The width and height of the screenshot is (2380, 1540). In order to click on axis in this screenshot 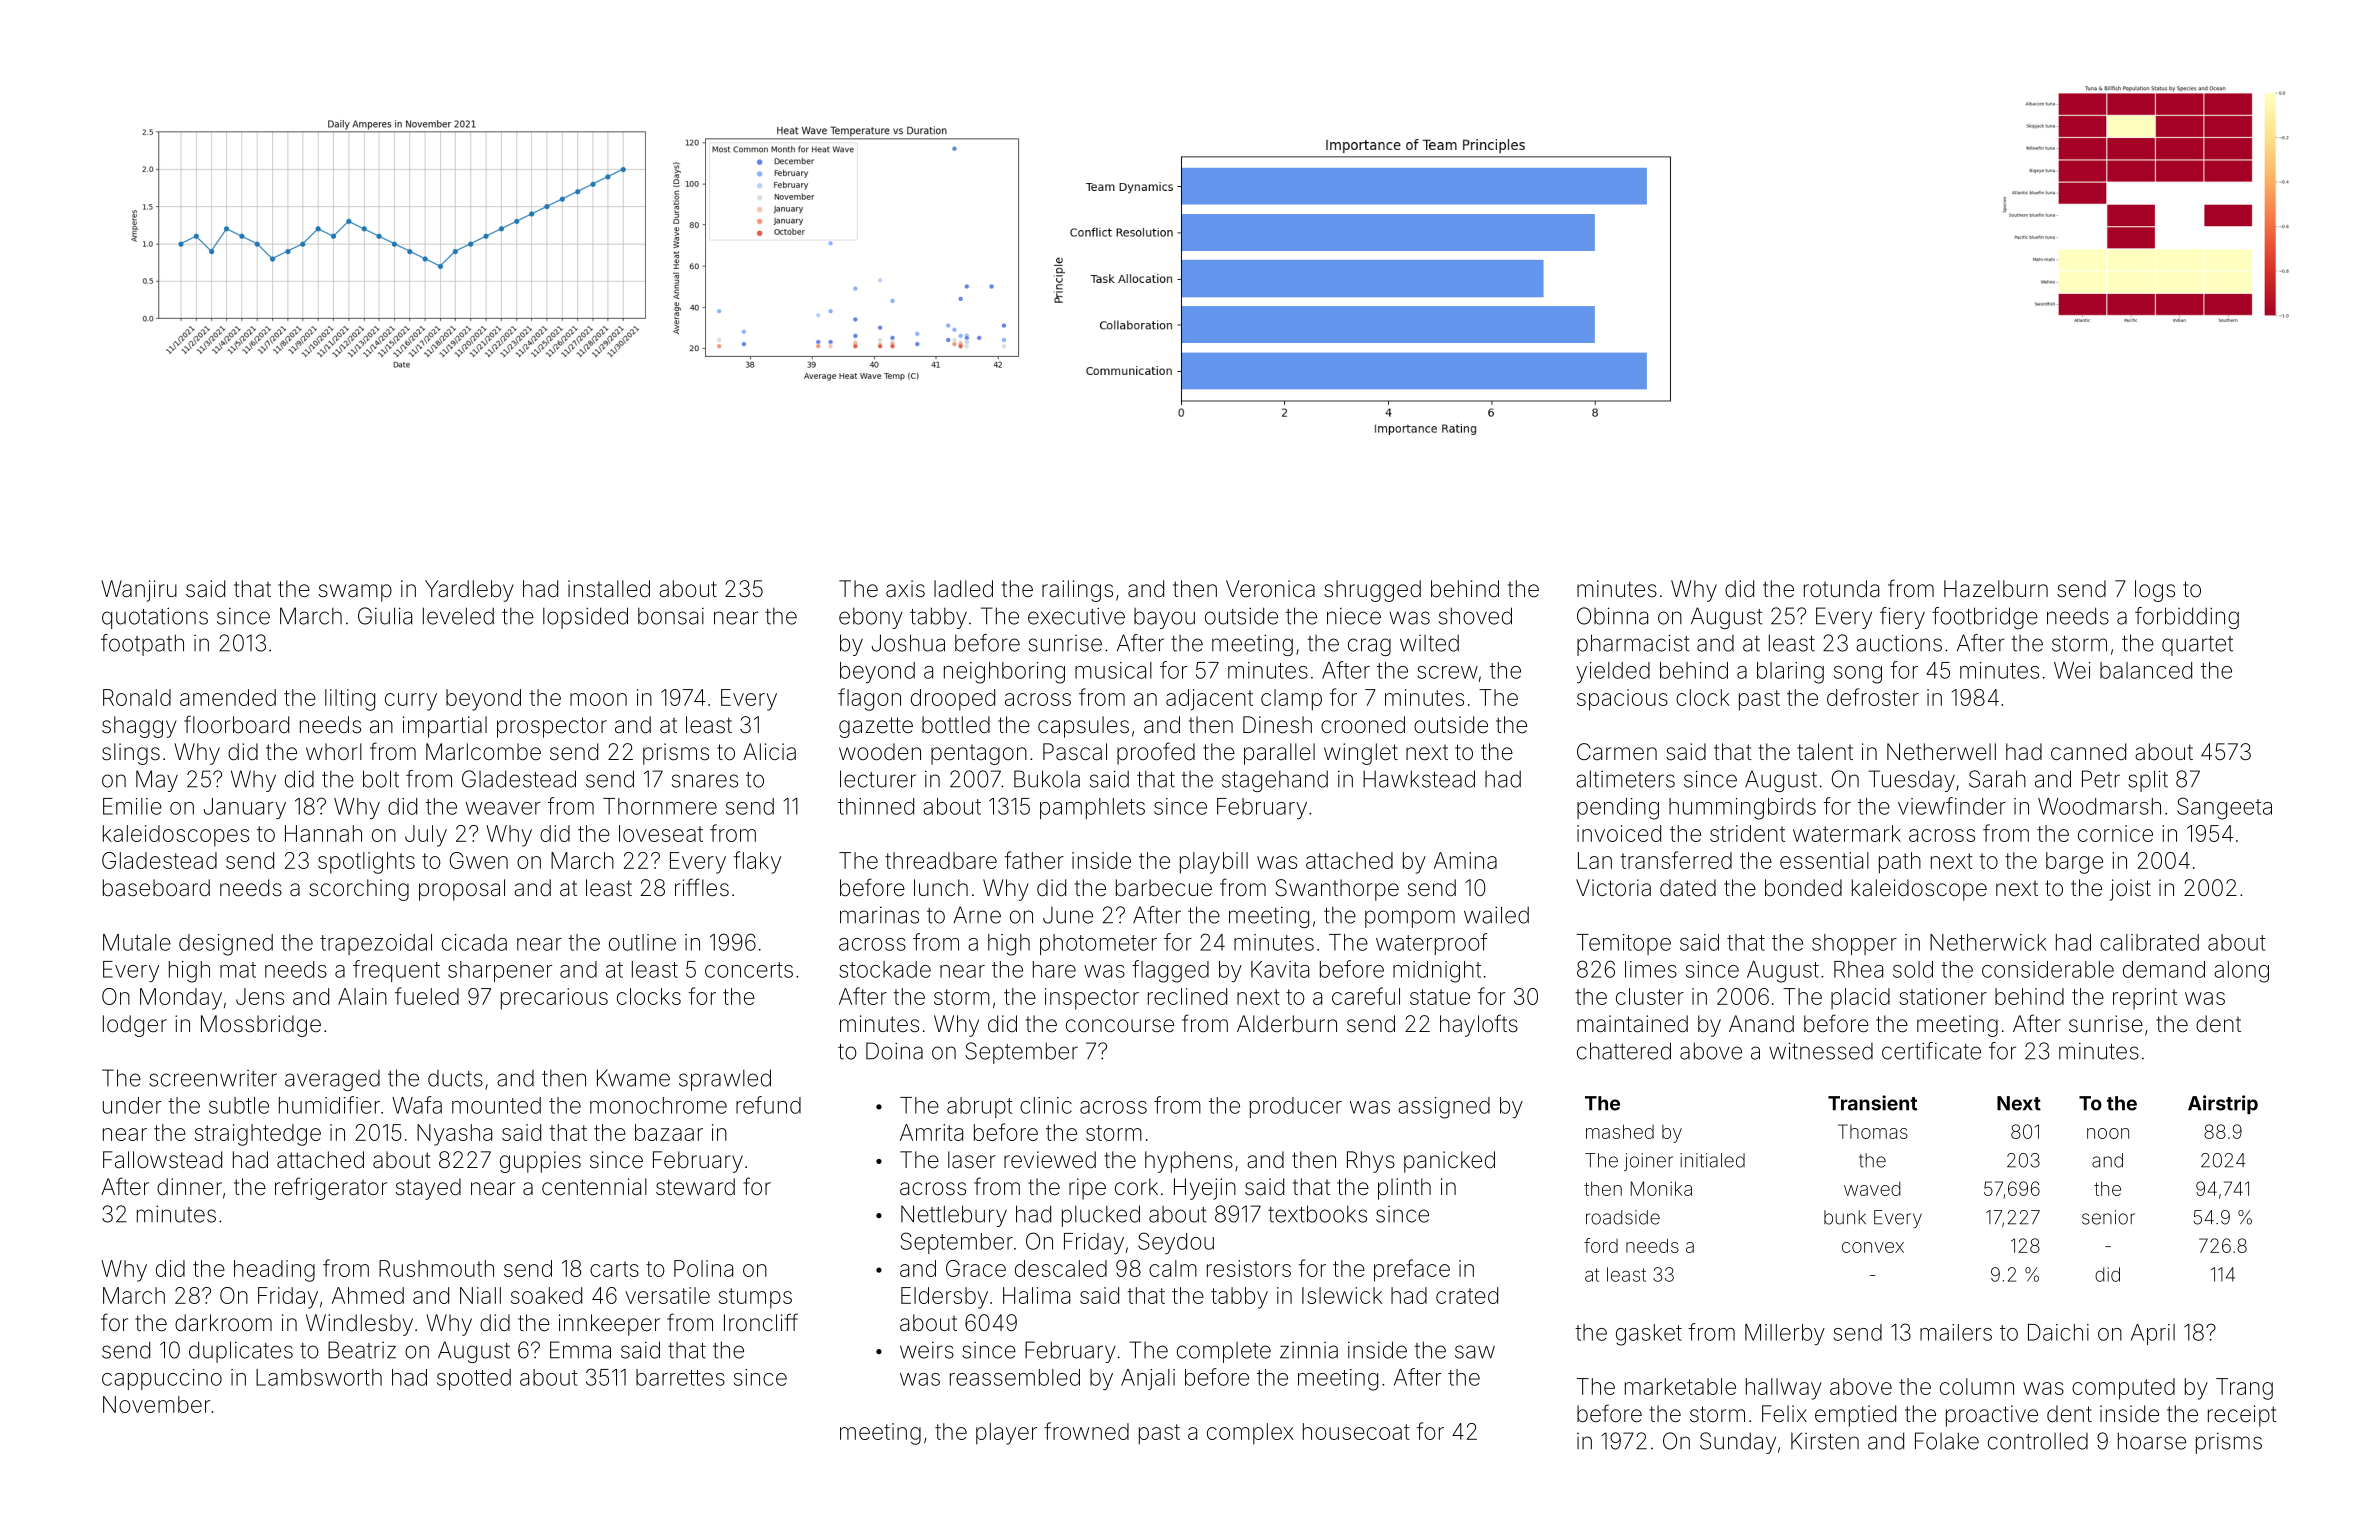, I will do `click(905, 589)`.
